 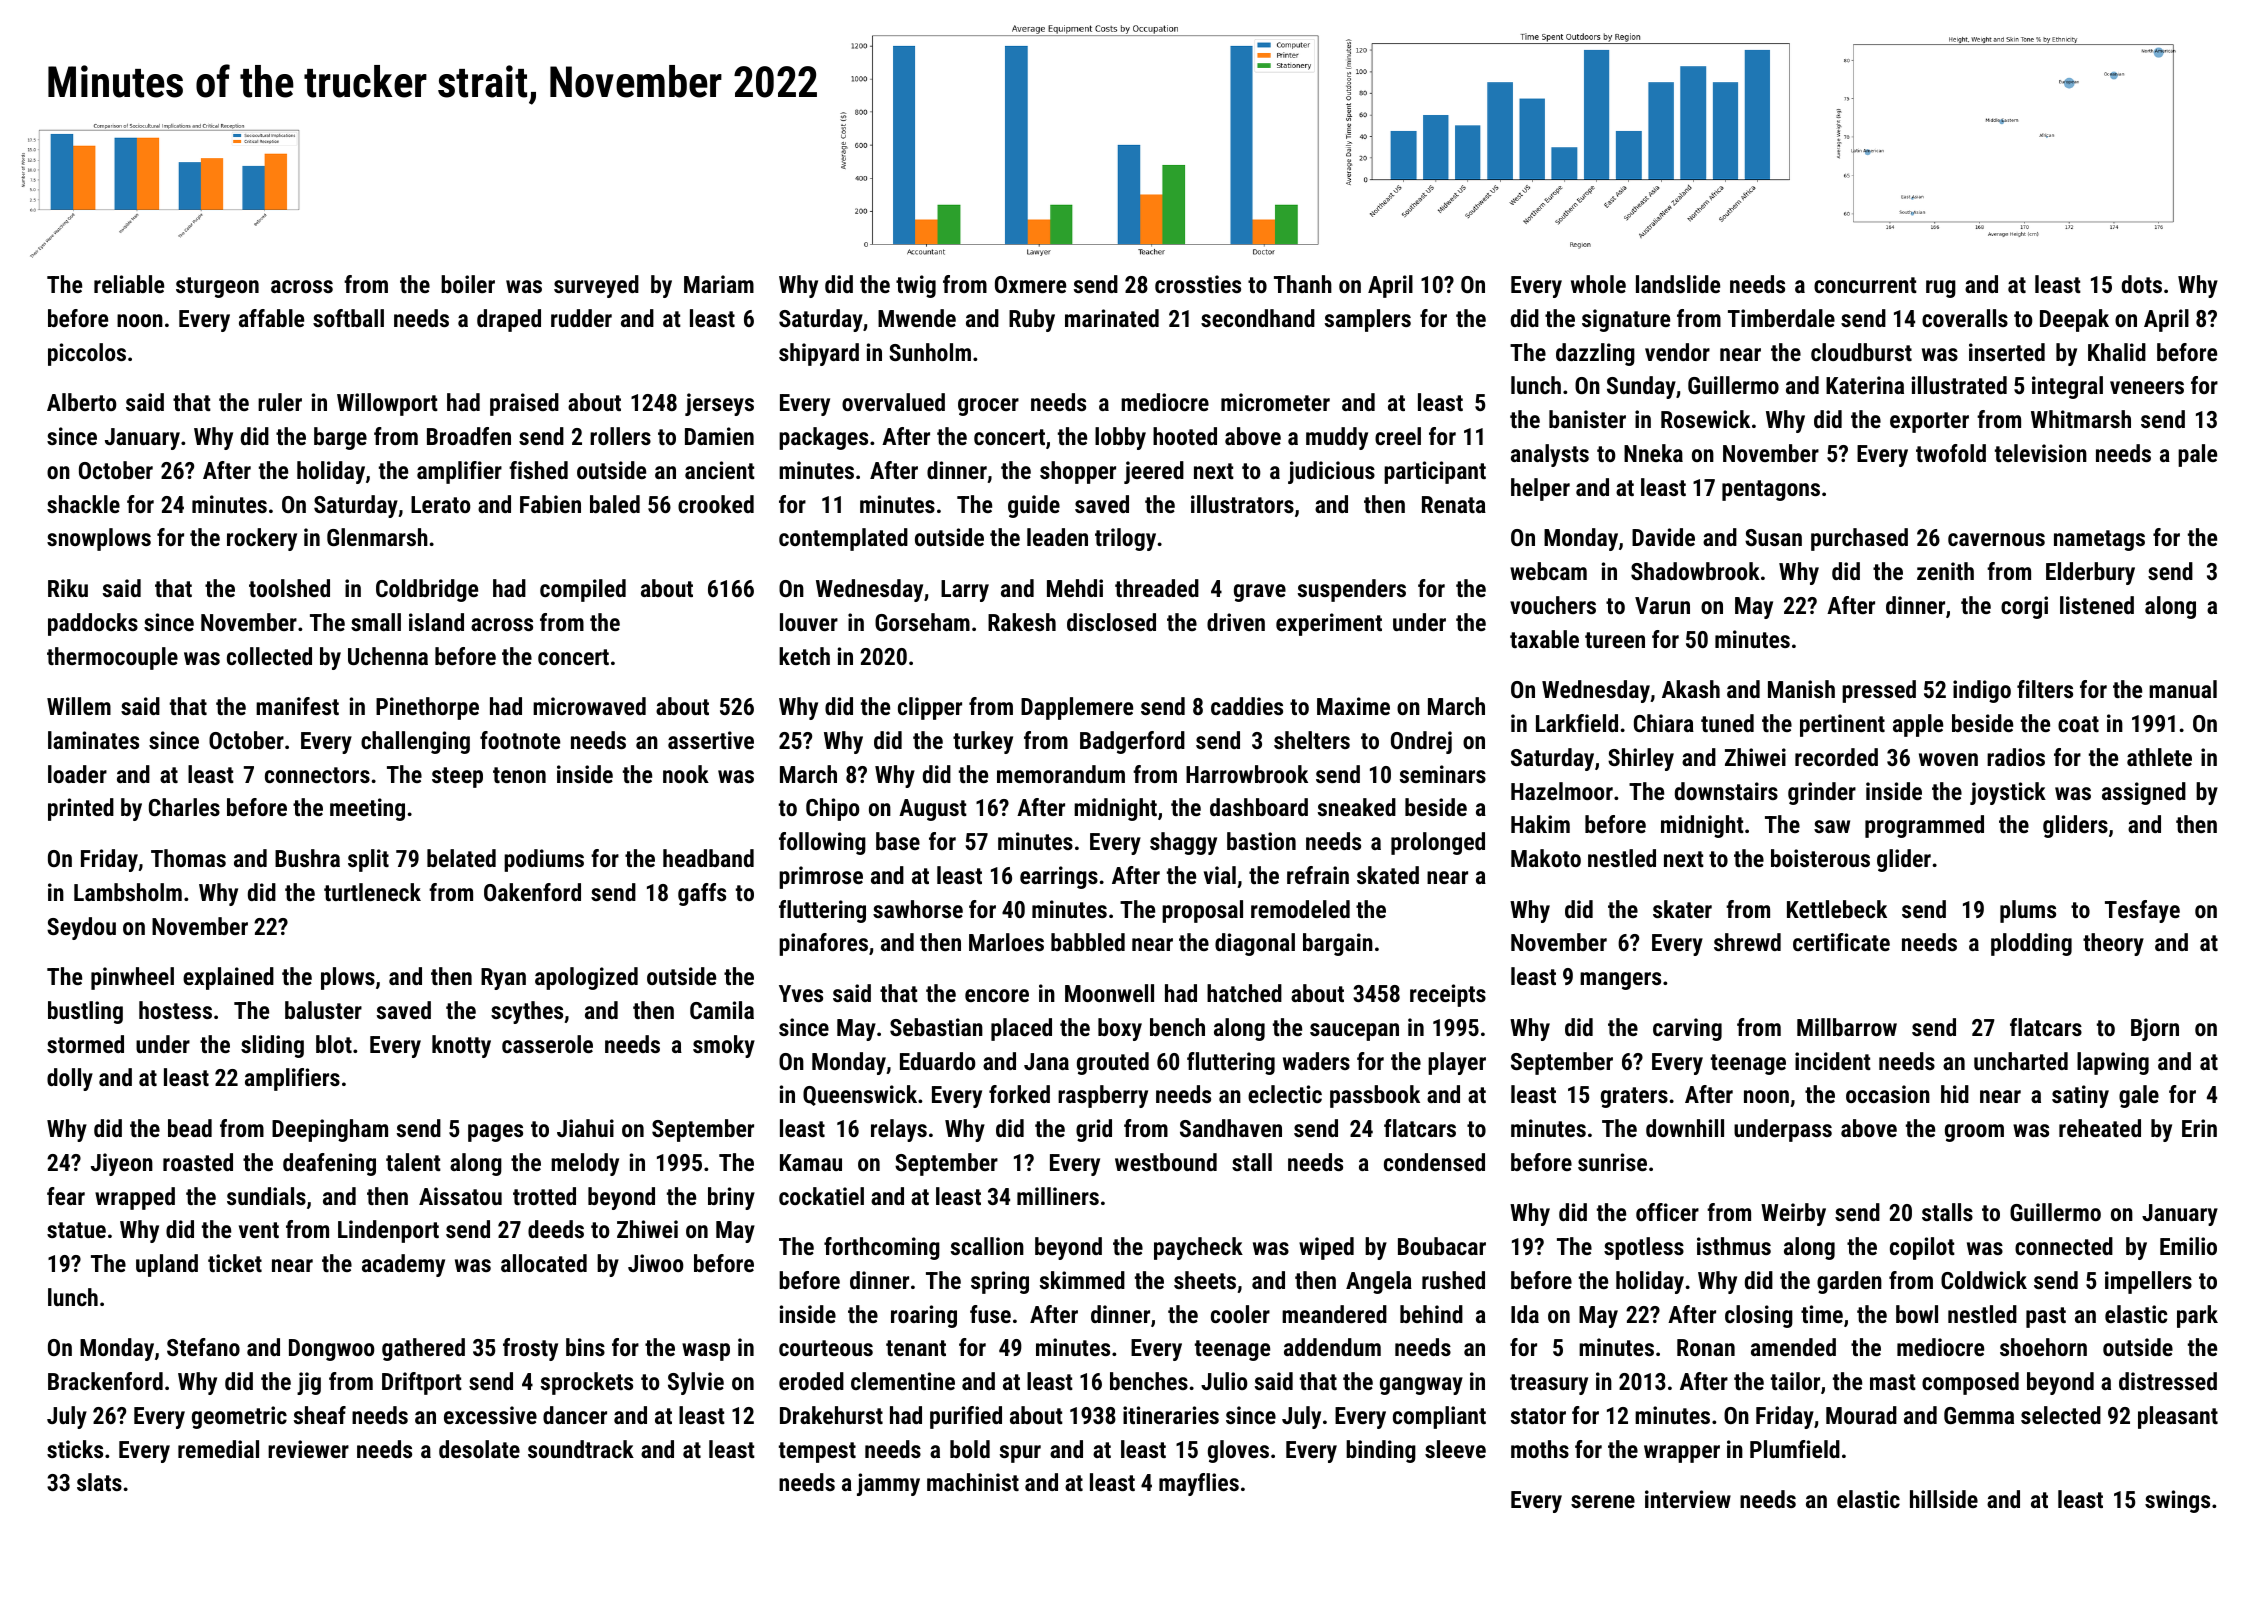 I want to click on participant, so click(x=1435, y=472).
